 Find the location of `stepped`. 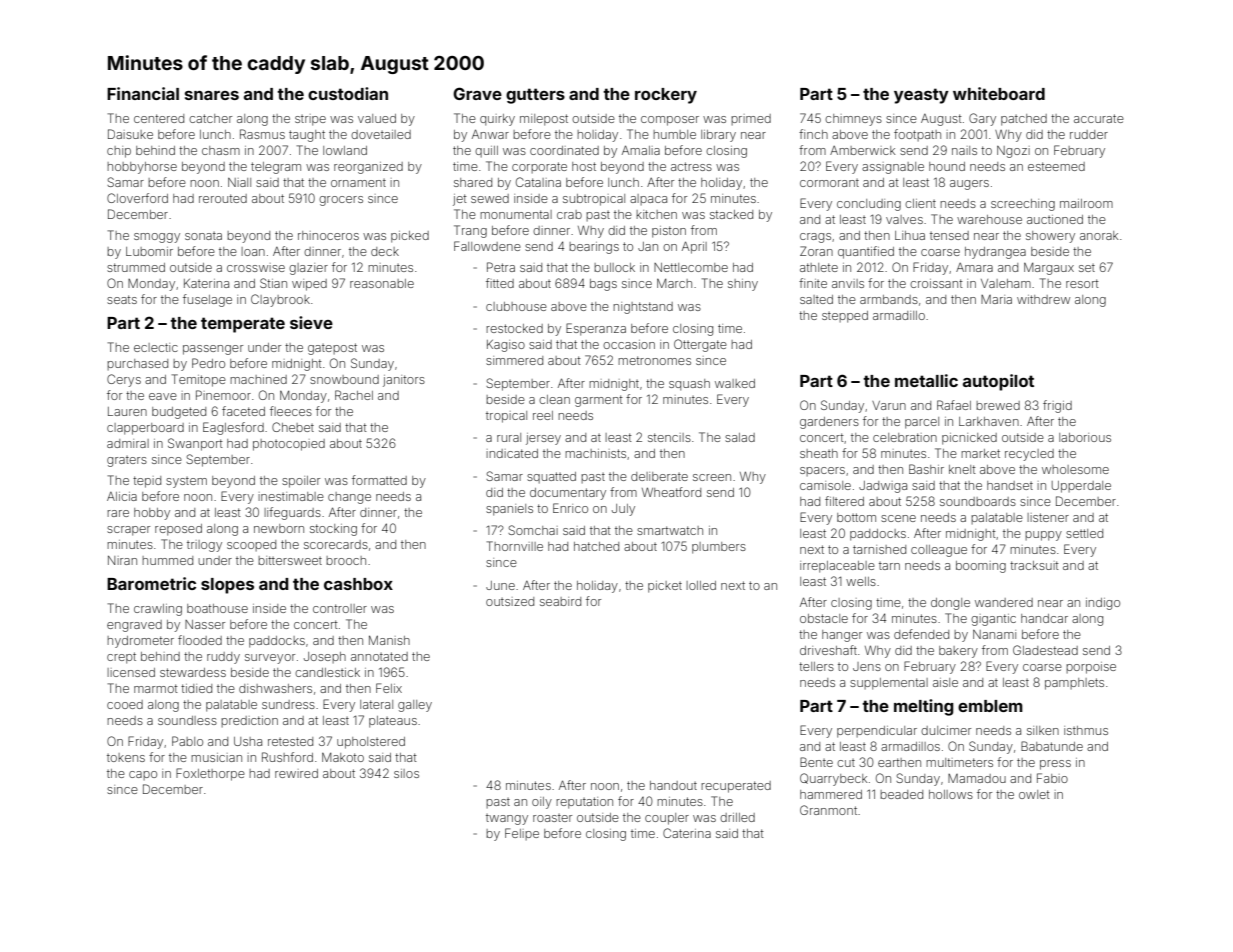

stepped is located at coordinates (845, 317).
